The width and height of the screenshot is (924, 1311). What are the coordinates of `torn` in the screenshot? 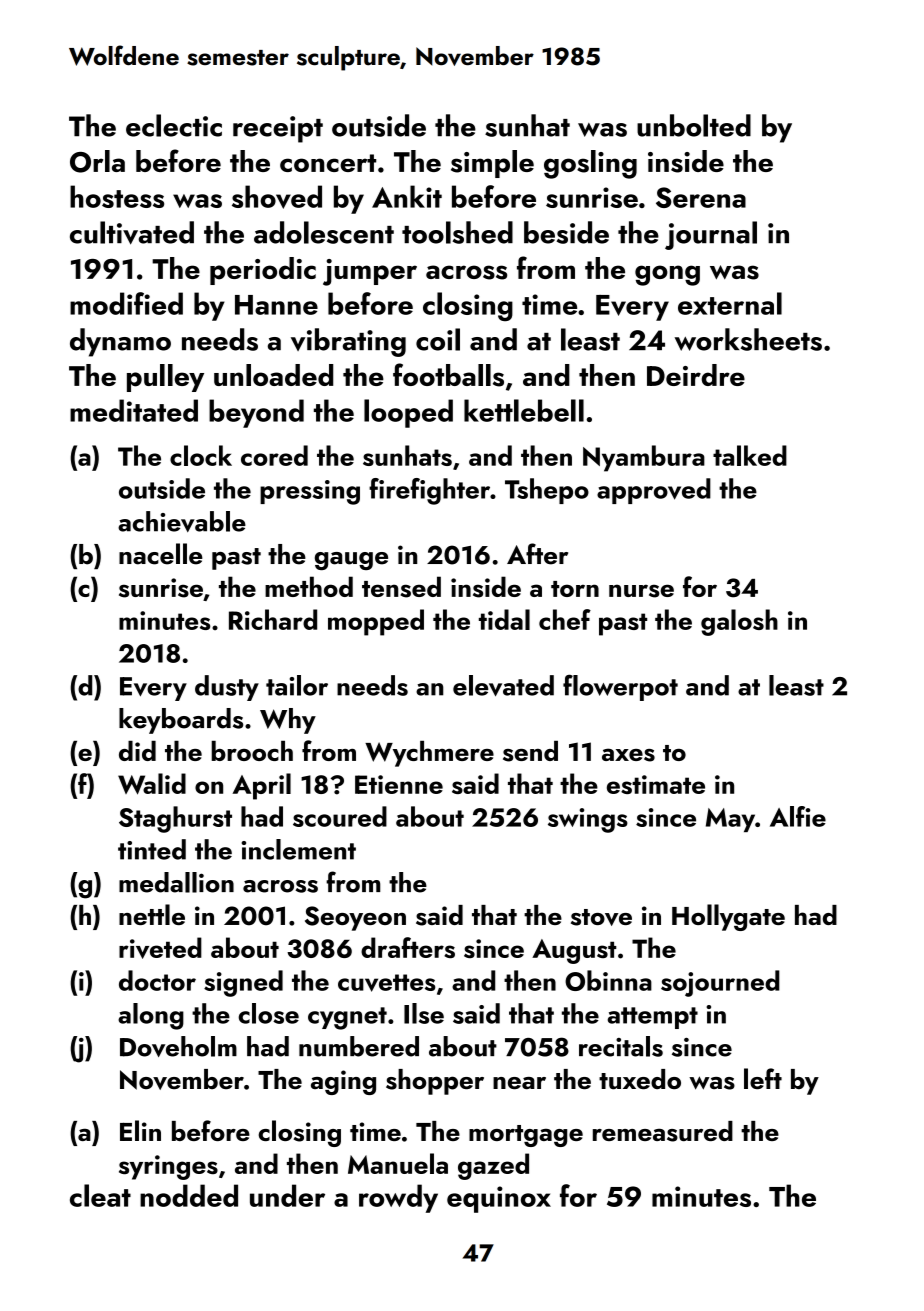 It's located at (575, 589).
